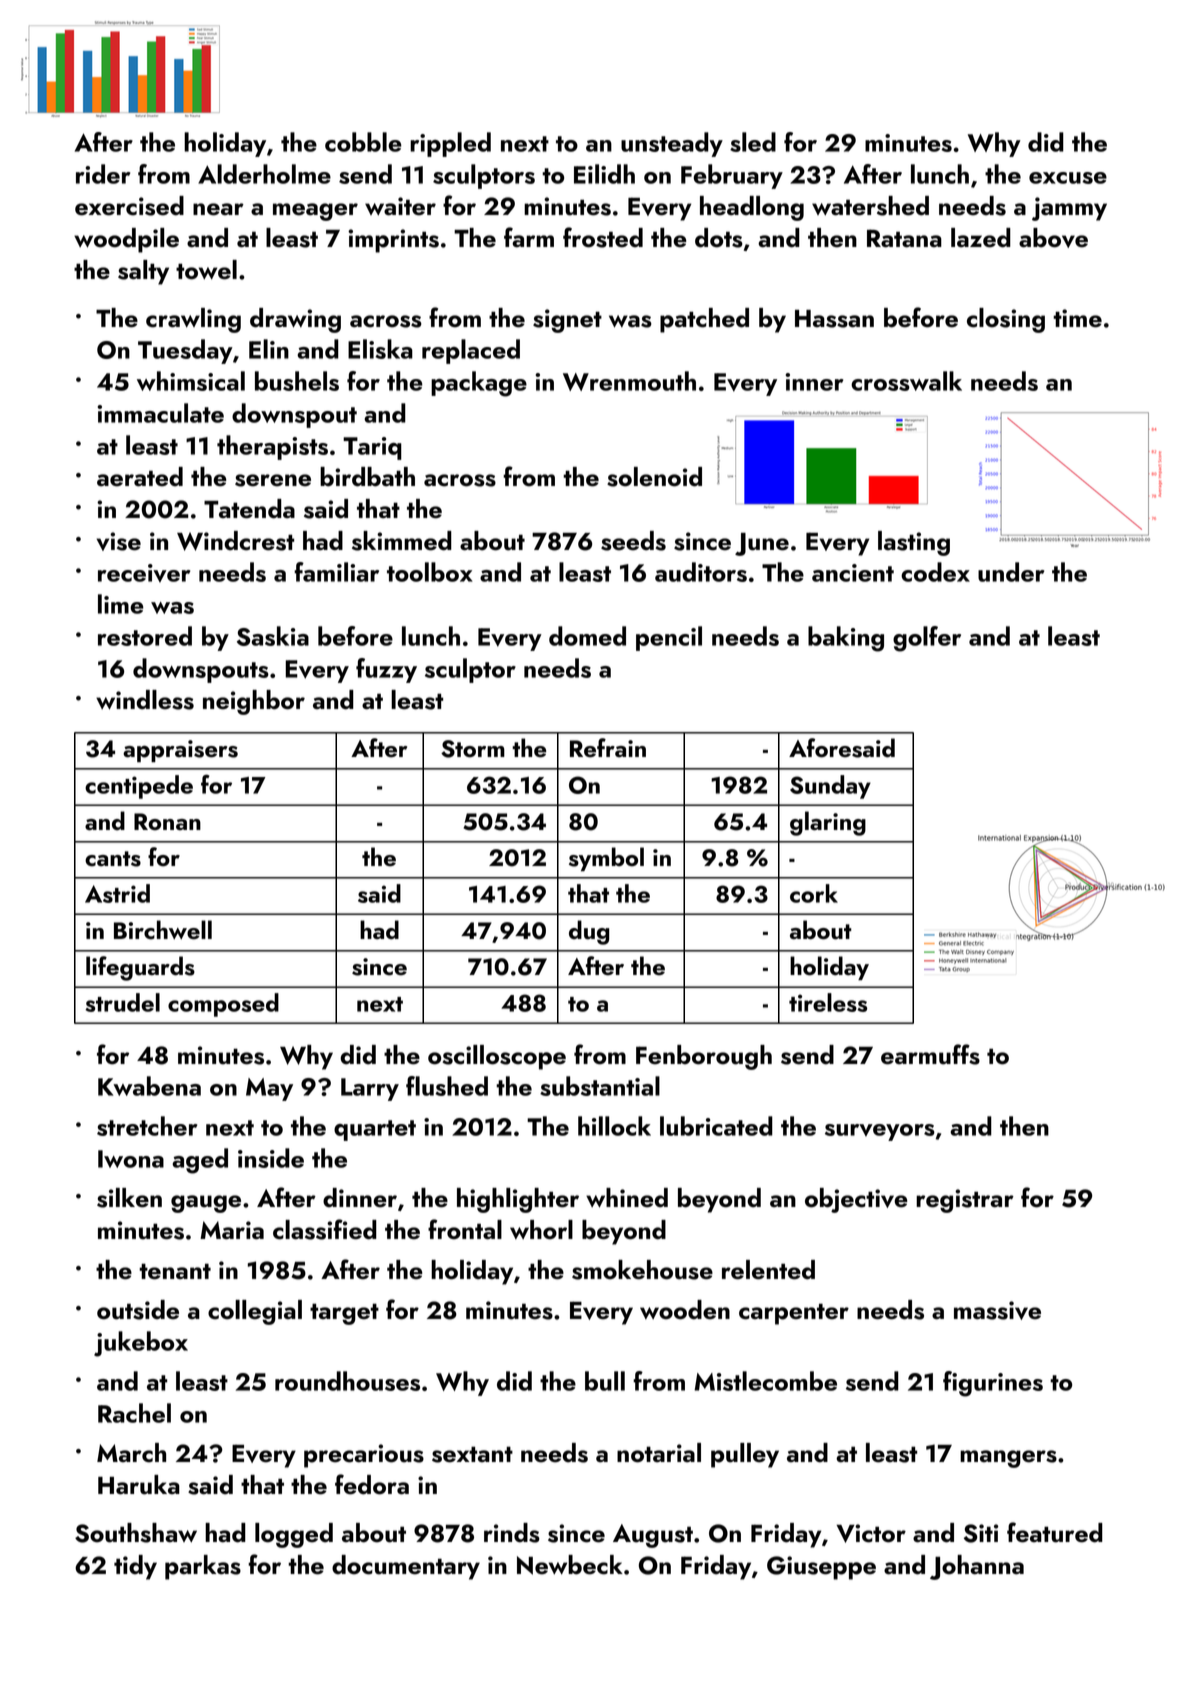  Describe the element at coordinates (701, 572) in the screenshot. I see `auditors` at that location.
